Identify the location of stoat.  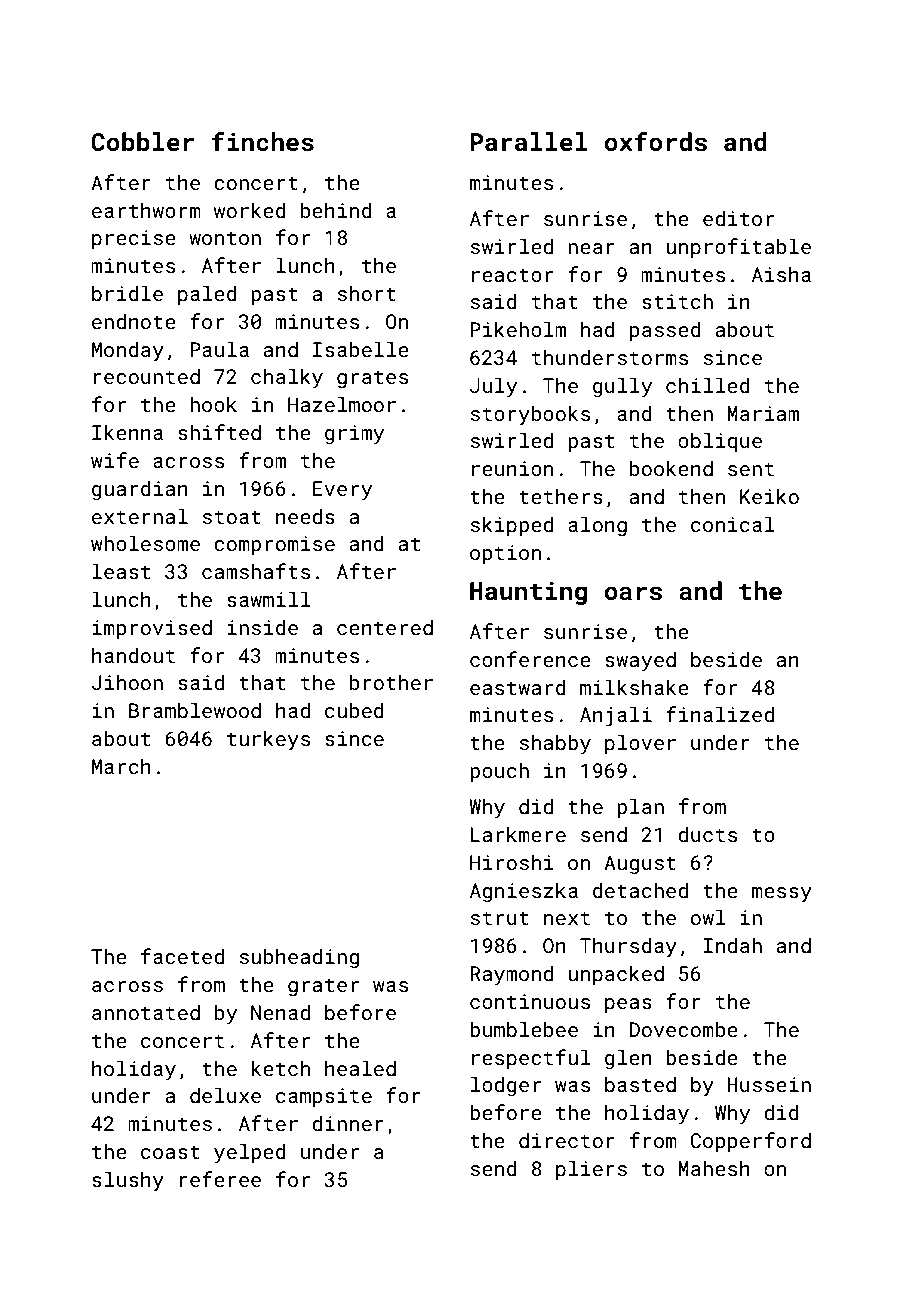
(232, 517).
